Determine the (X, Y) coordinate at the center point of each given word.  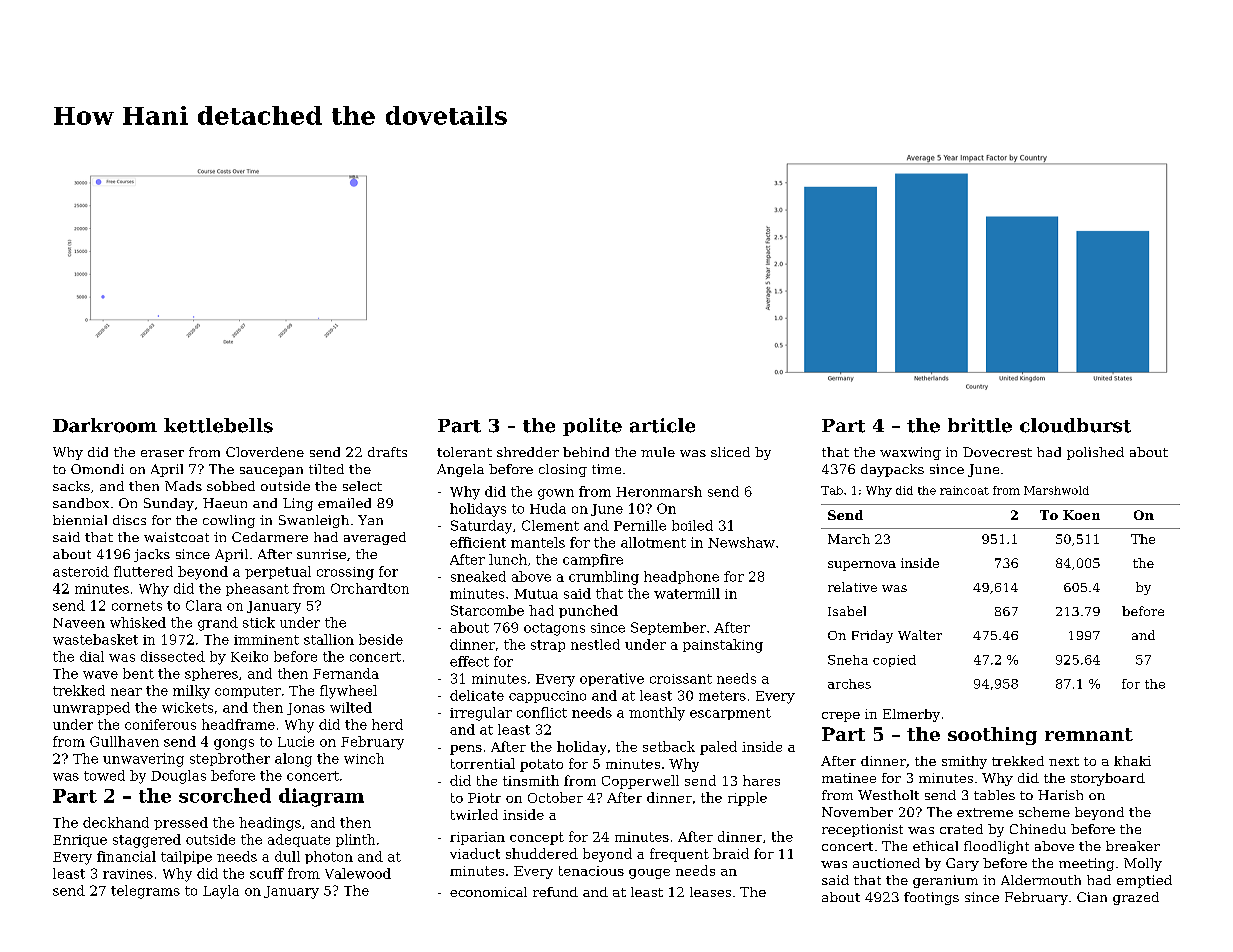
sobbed (231, 486)
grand (218, 624)
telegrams (145, 892)
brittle (980, 425)
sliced (730, 452)
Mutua (536, 594)
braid (731, 853)
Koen (1081, 515)
